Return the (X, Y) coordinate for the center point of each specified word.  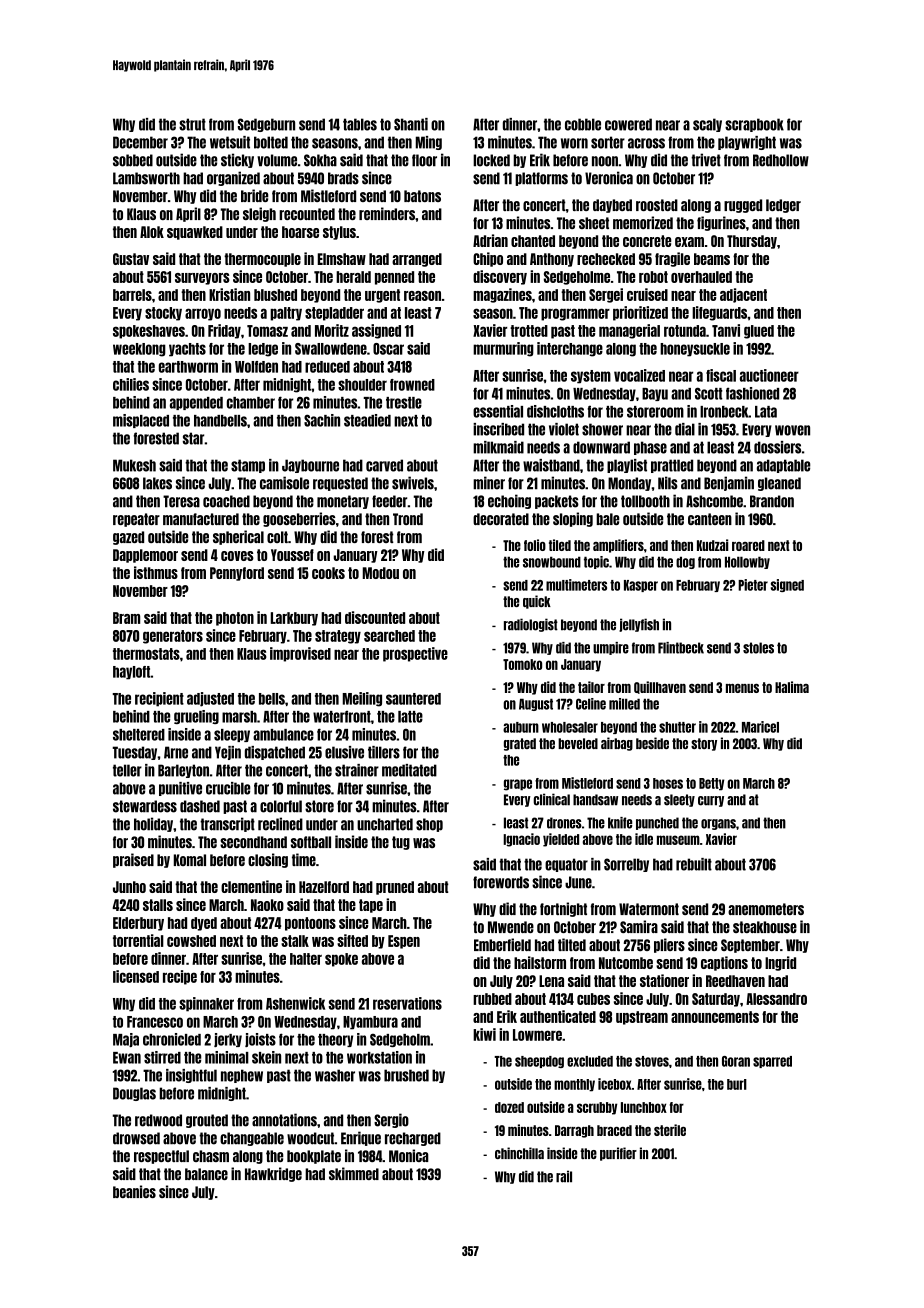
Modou (381, 573)
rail (564, 1176)
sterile (670, 1130)
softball (311, 842)
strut (192, 124)
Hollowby (747, 562)
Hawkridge (273, 1174)
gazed (128, 538)
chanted (533, 241)
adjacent (743, 295)
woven (792, 430)
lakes (157, 483)
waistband (551, 465)
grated (520, 744)
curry (711, 801)
